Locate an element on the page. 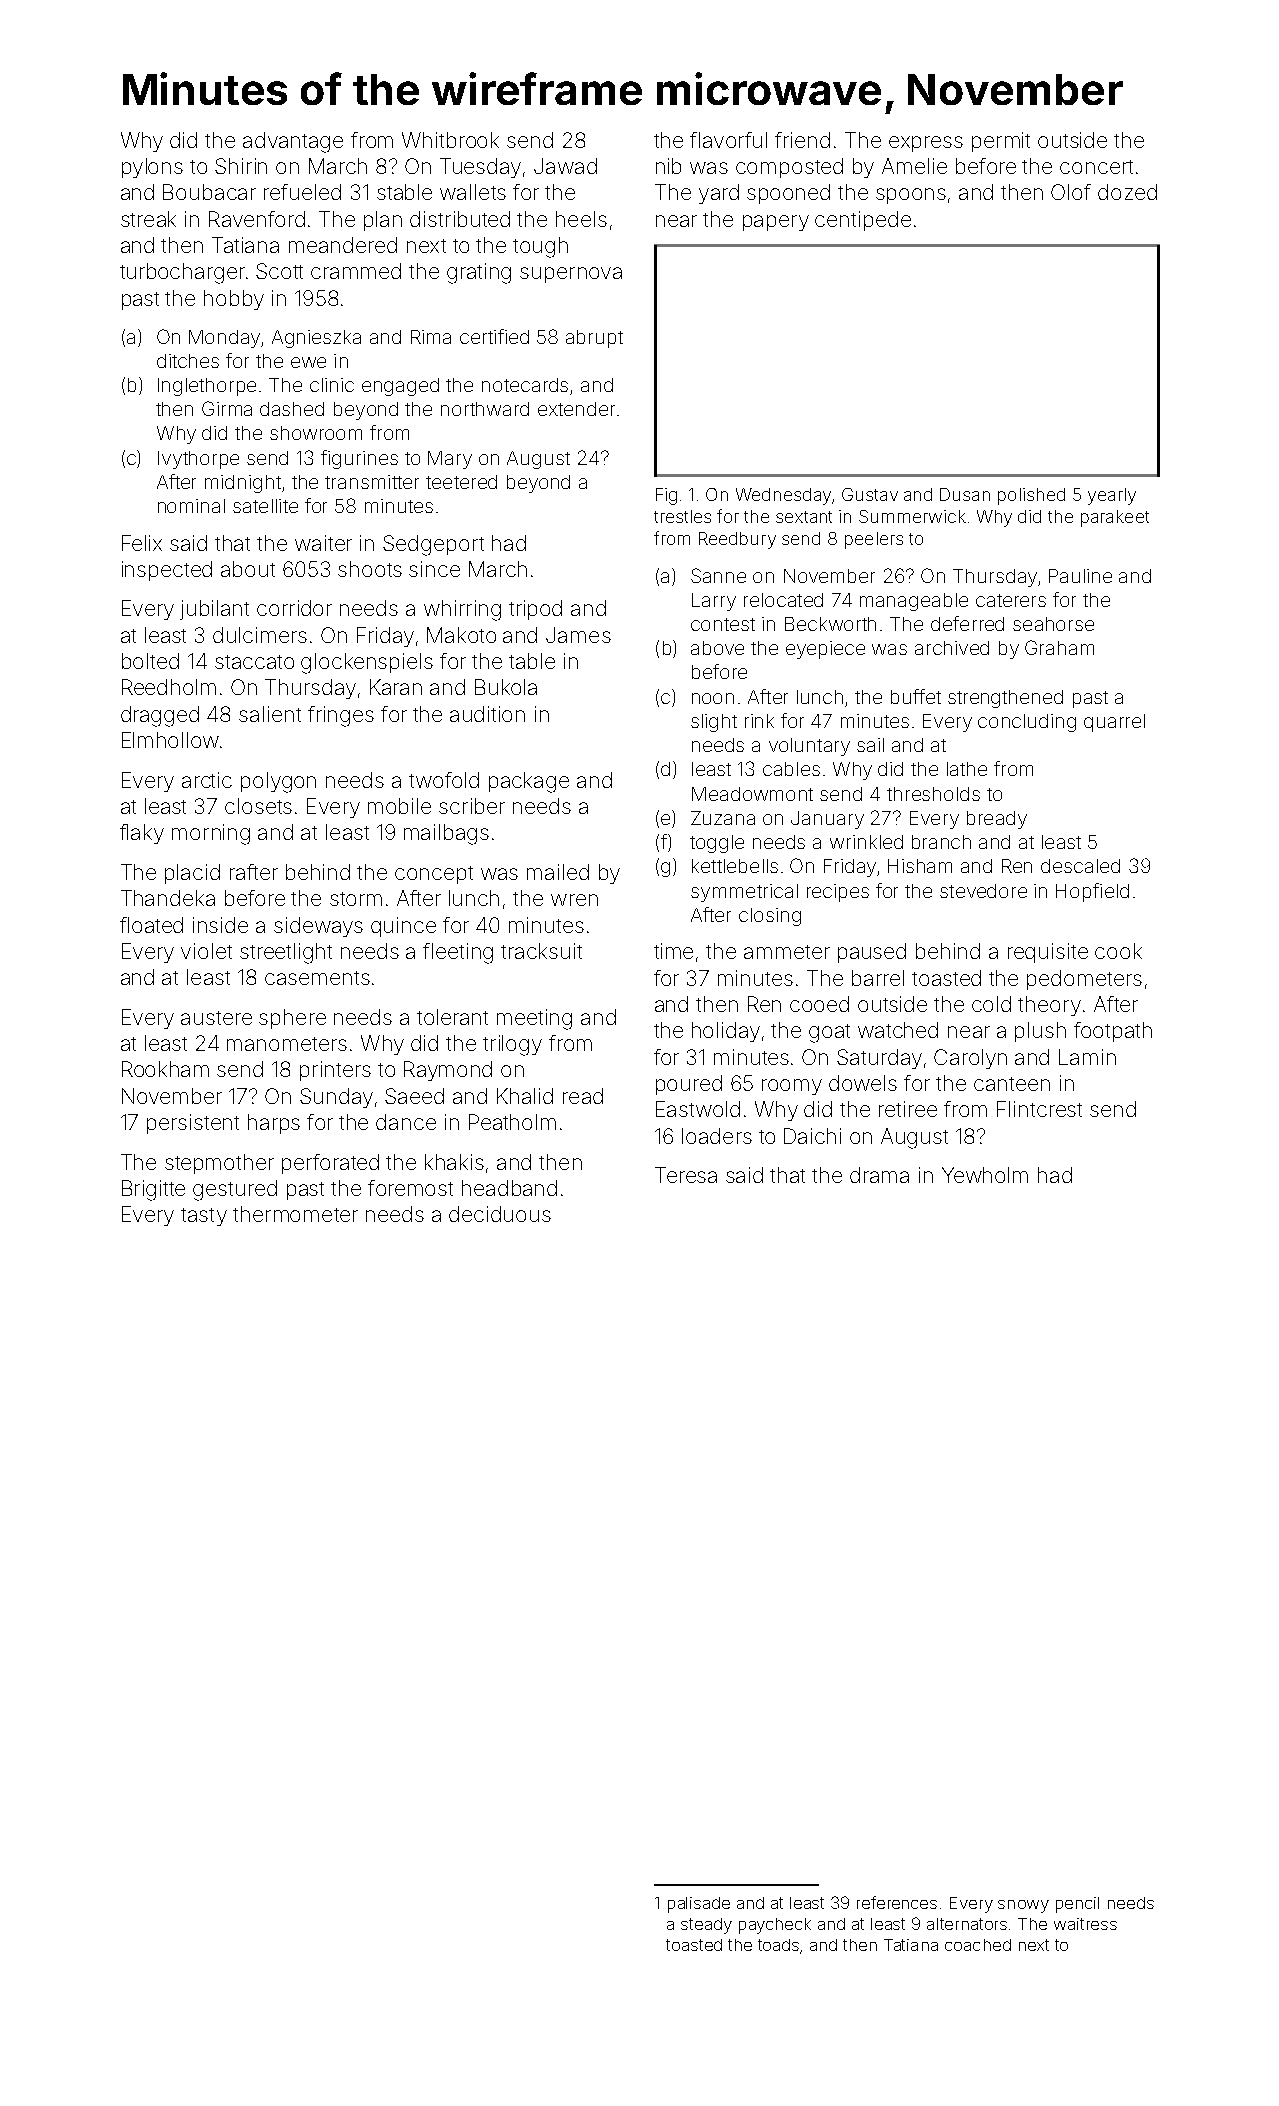 The height and width of the document is (2106, 1279). drama is located at coordinates (879, 1175).
